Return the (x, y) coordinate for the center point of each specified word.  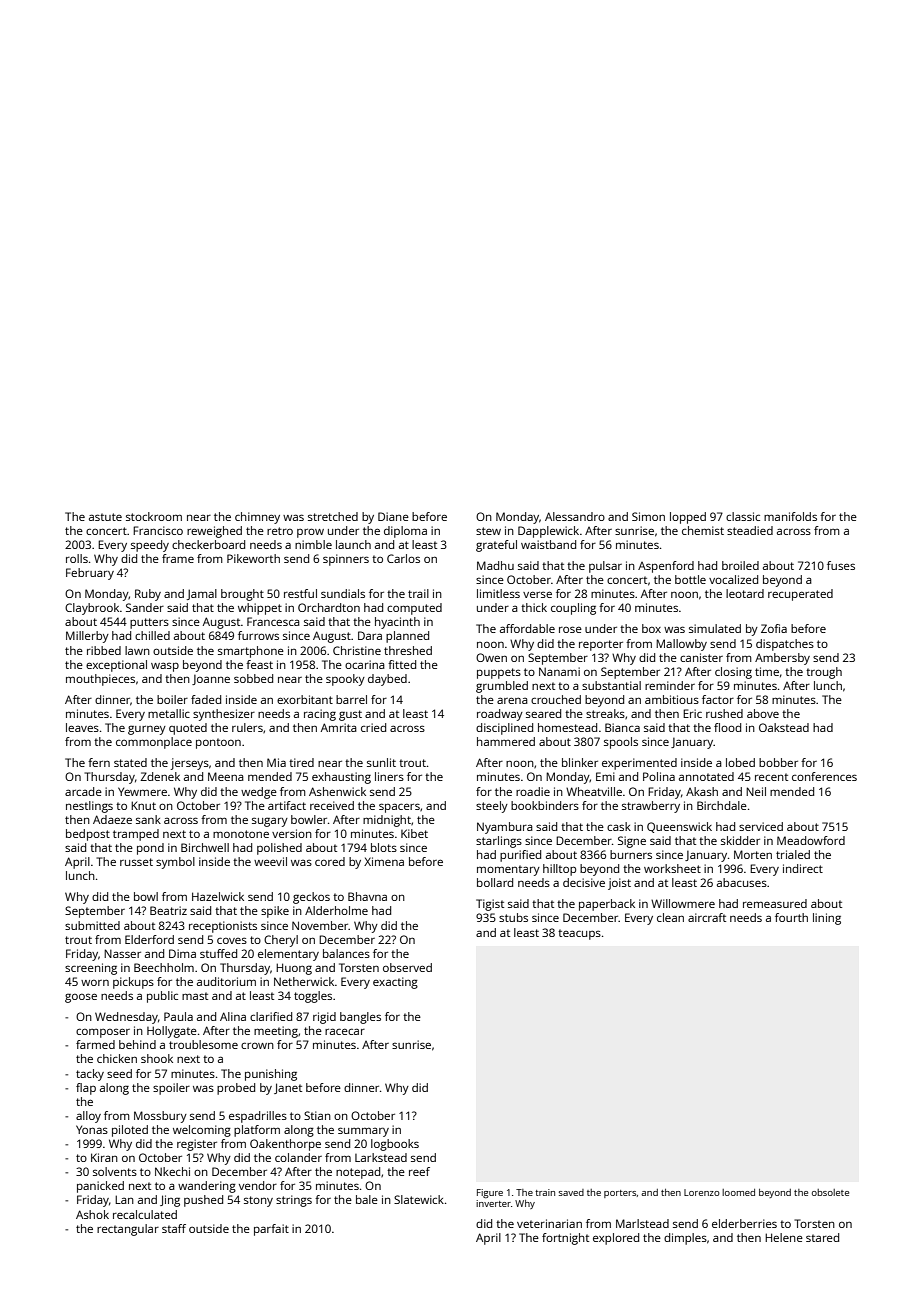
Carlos (403, 558)
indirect (803, 868)
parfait (271, 1230)
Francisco (158, 530)
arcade (83, 791)
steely (492, 807)
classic (743, 516)
